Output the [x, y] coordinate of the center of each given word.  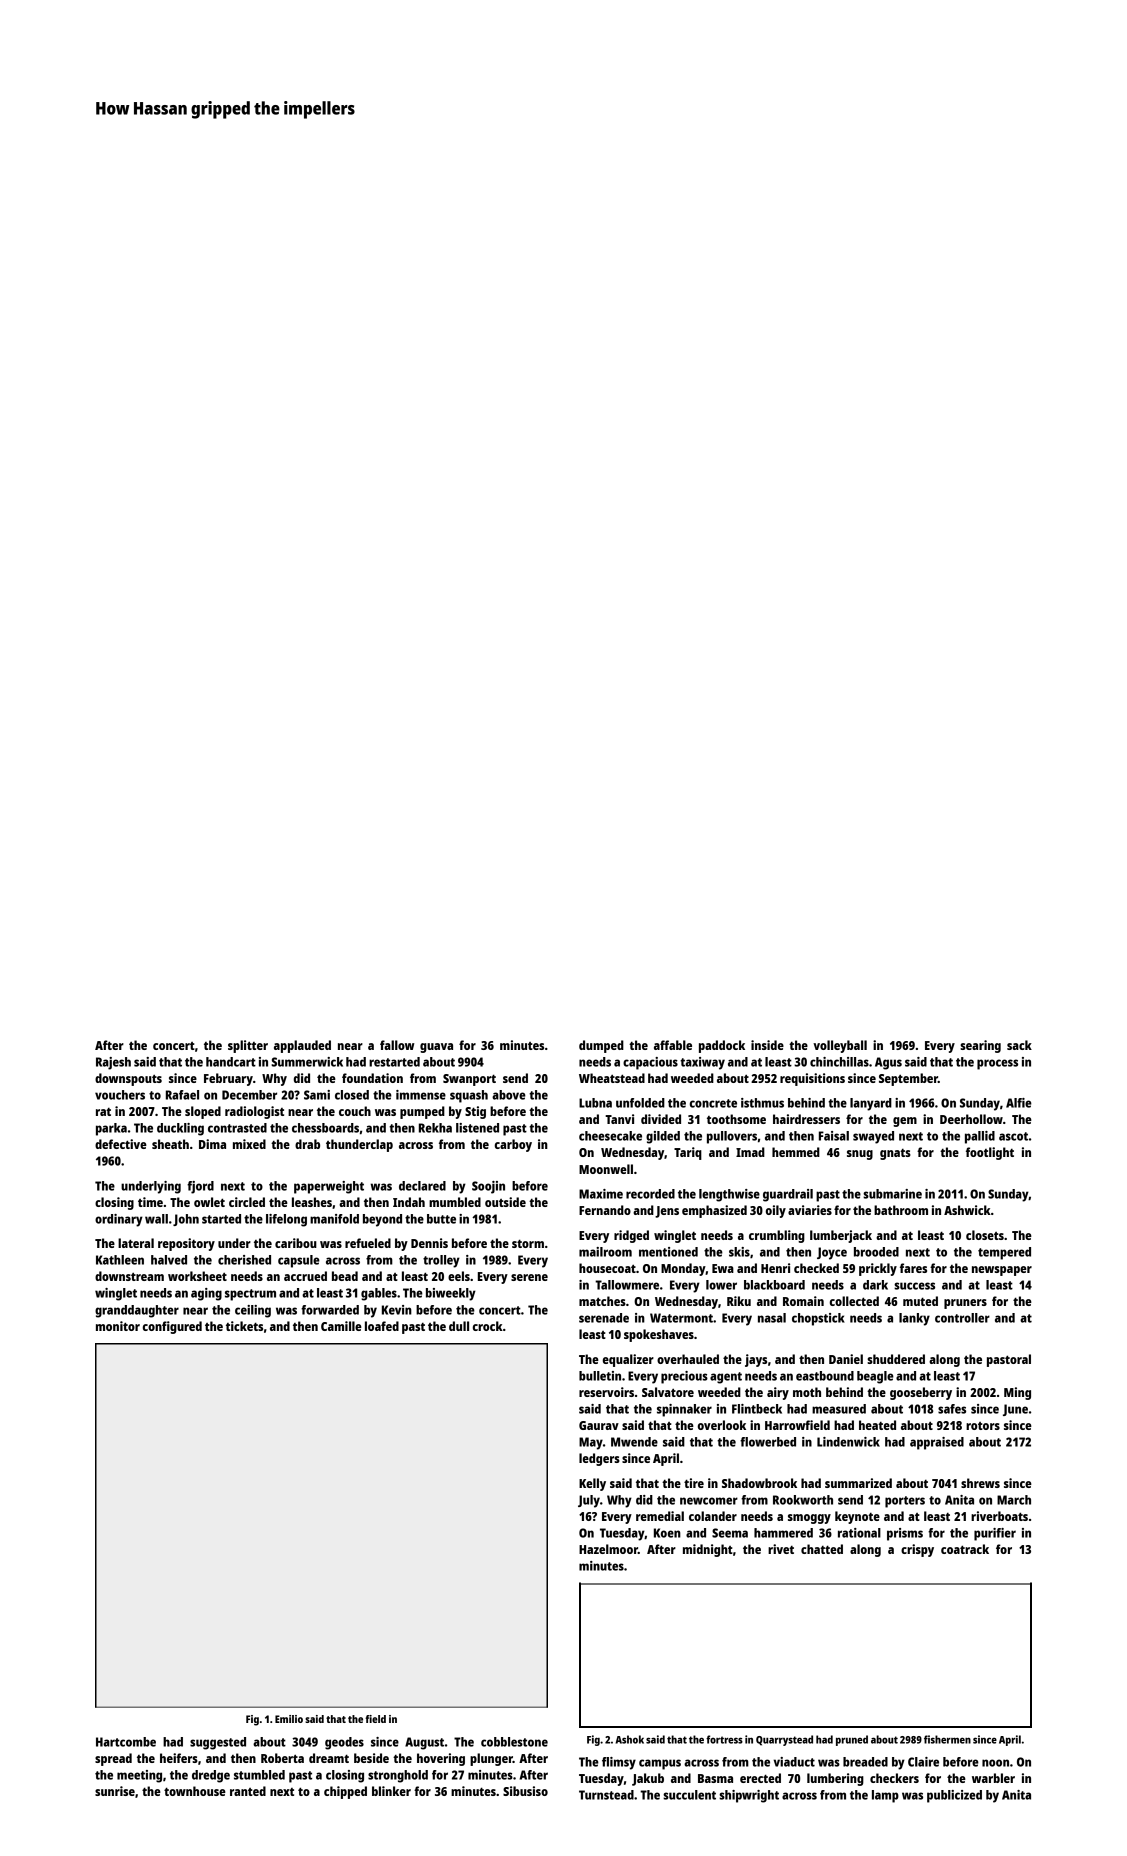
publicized [954, 1796]
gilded [663, 1137]
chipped [345, 1792]
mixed [249, 1144]
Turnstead [606, 1795]
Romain [803, 1301]
